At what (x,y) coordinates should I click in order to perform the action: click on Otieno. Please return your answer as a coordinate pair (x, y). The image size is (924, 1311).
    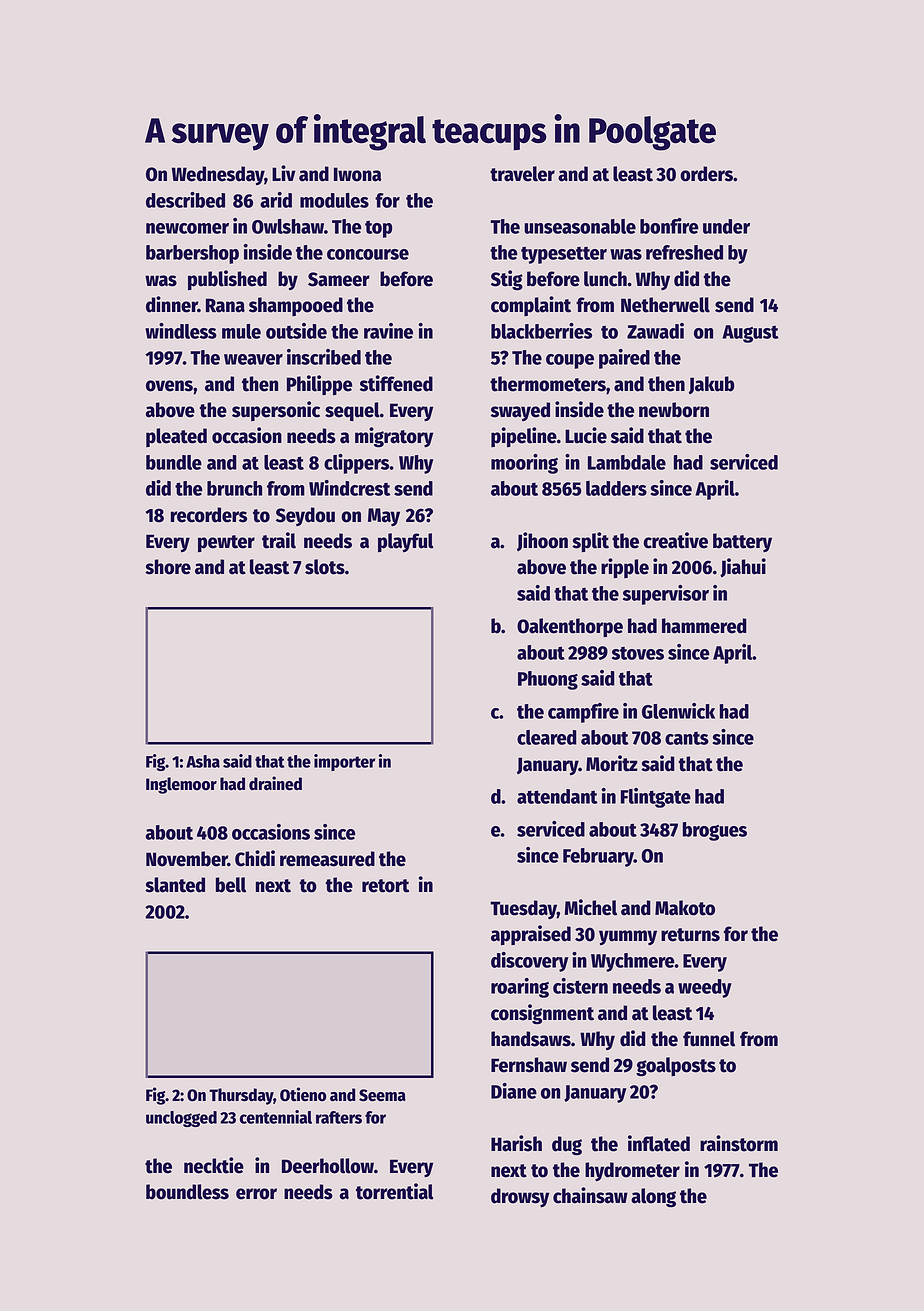
    Looking at the image, I should click on (303, 1094).
